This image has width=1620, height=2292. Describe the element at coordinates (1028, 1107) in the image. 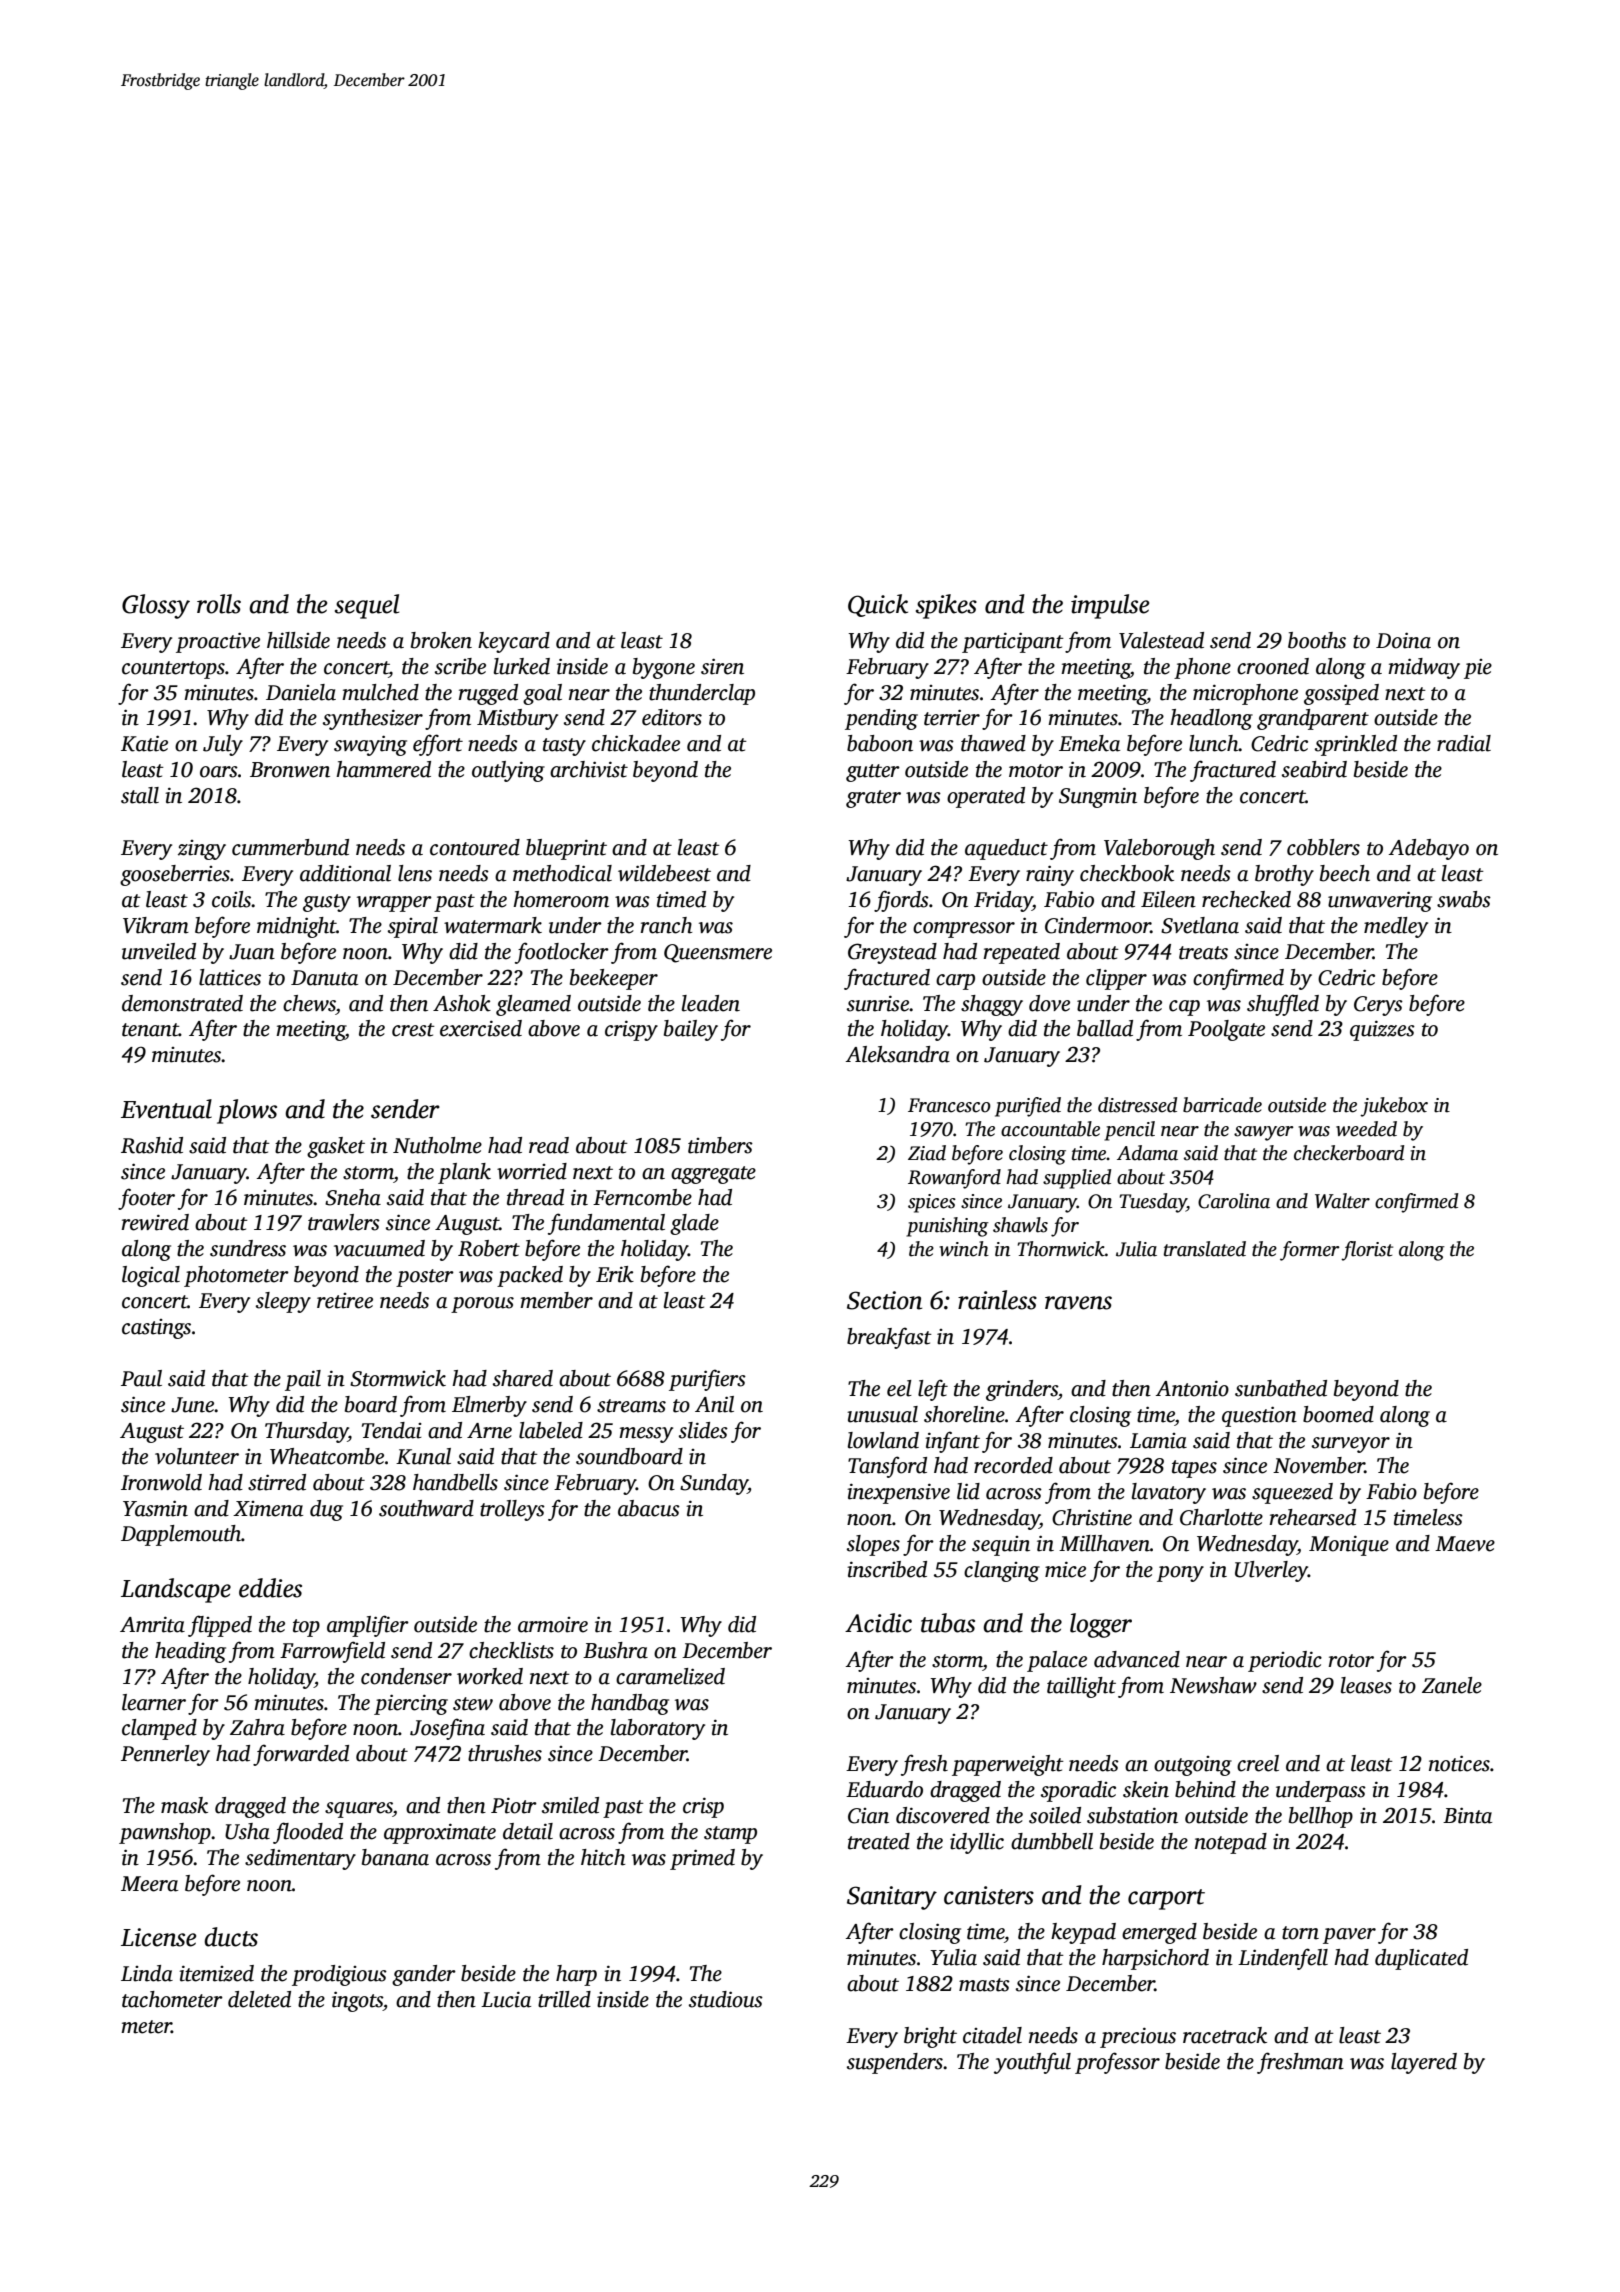

I see `purified` at that location.
